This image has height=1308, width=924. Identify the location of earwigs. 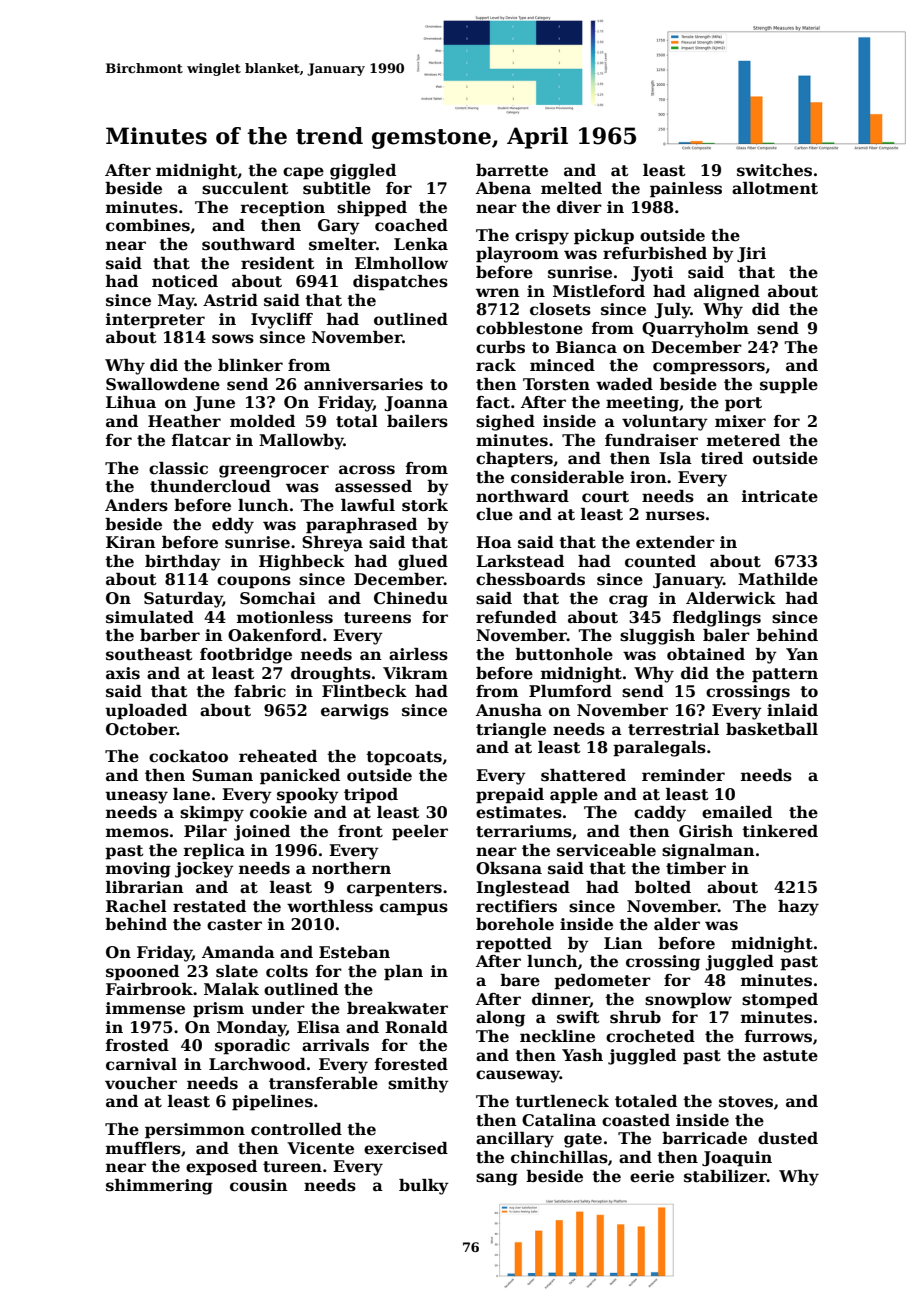
(355, 712).
